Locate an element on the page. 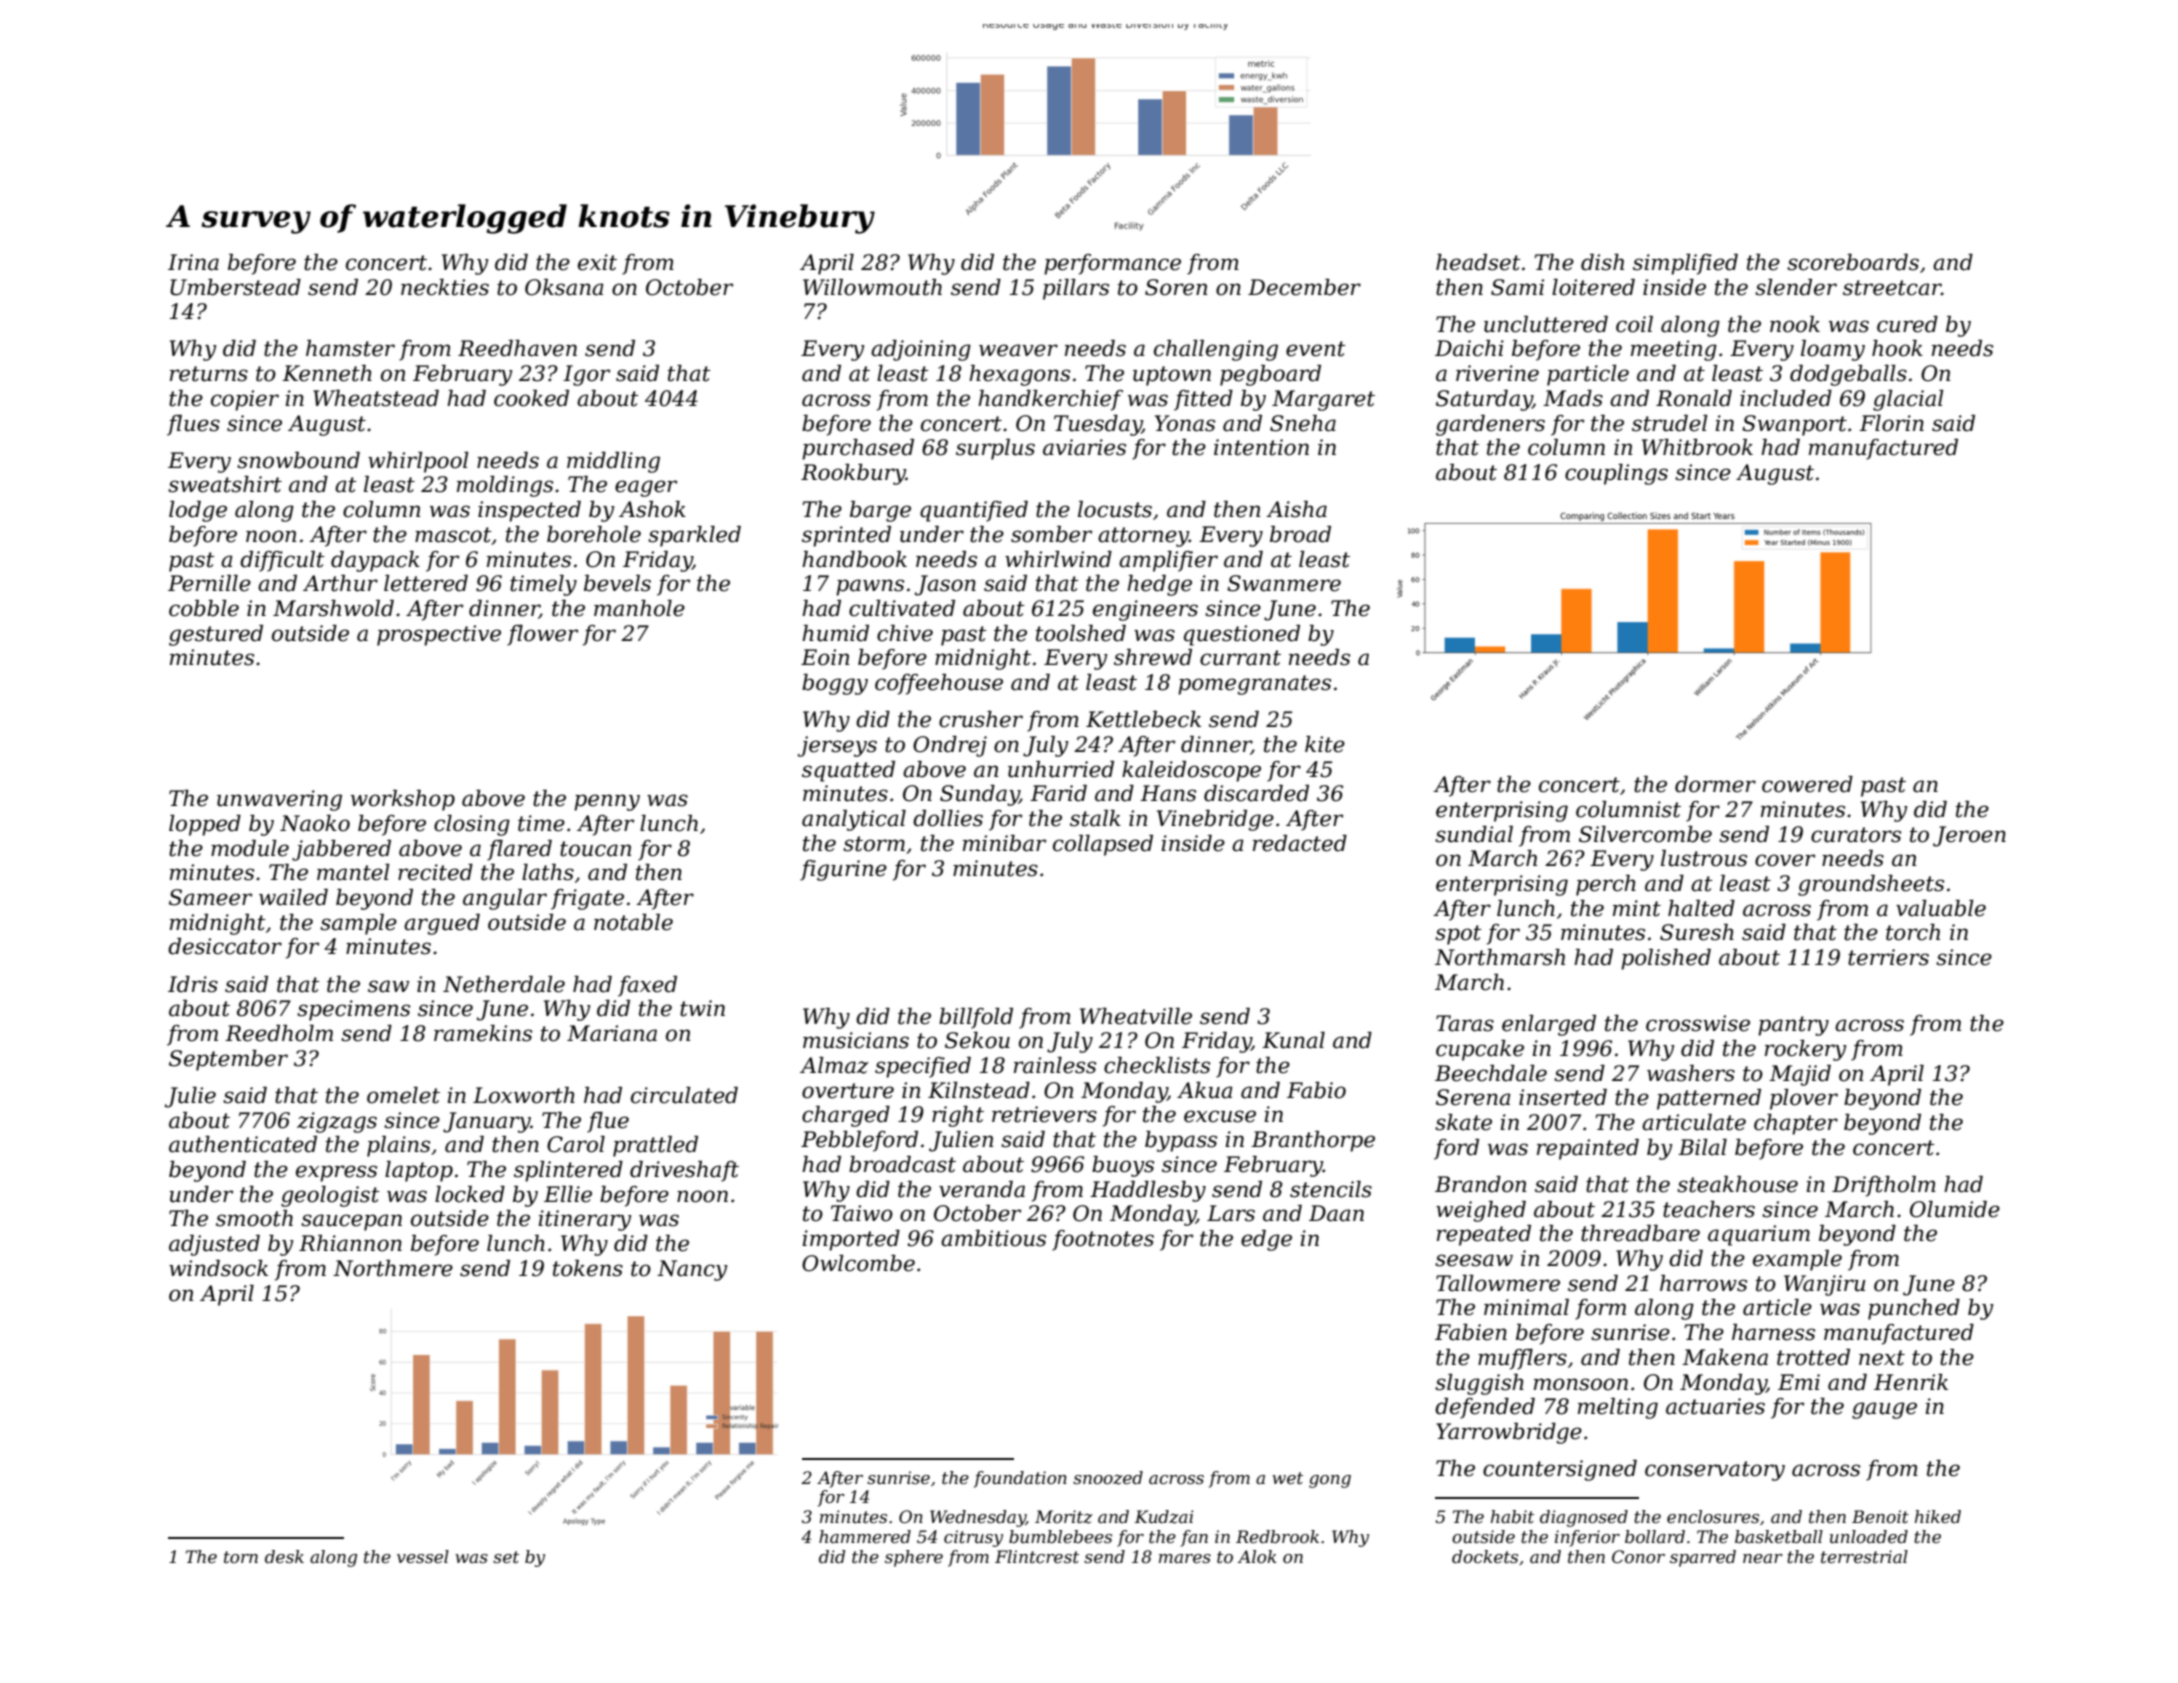 The image size is (2178, 1683). glacial is located at coordinates (1908, 400).
